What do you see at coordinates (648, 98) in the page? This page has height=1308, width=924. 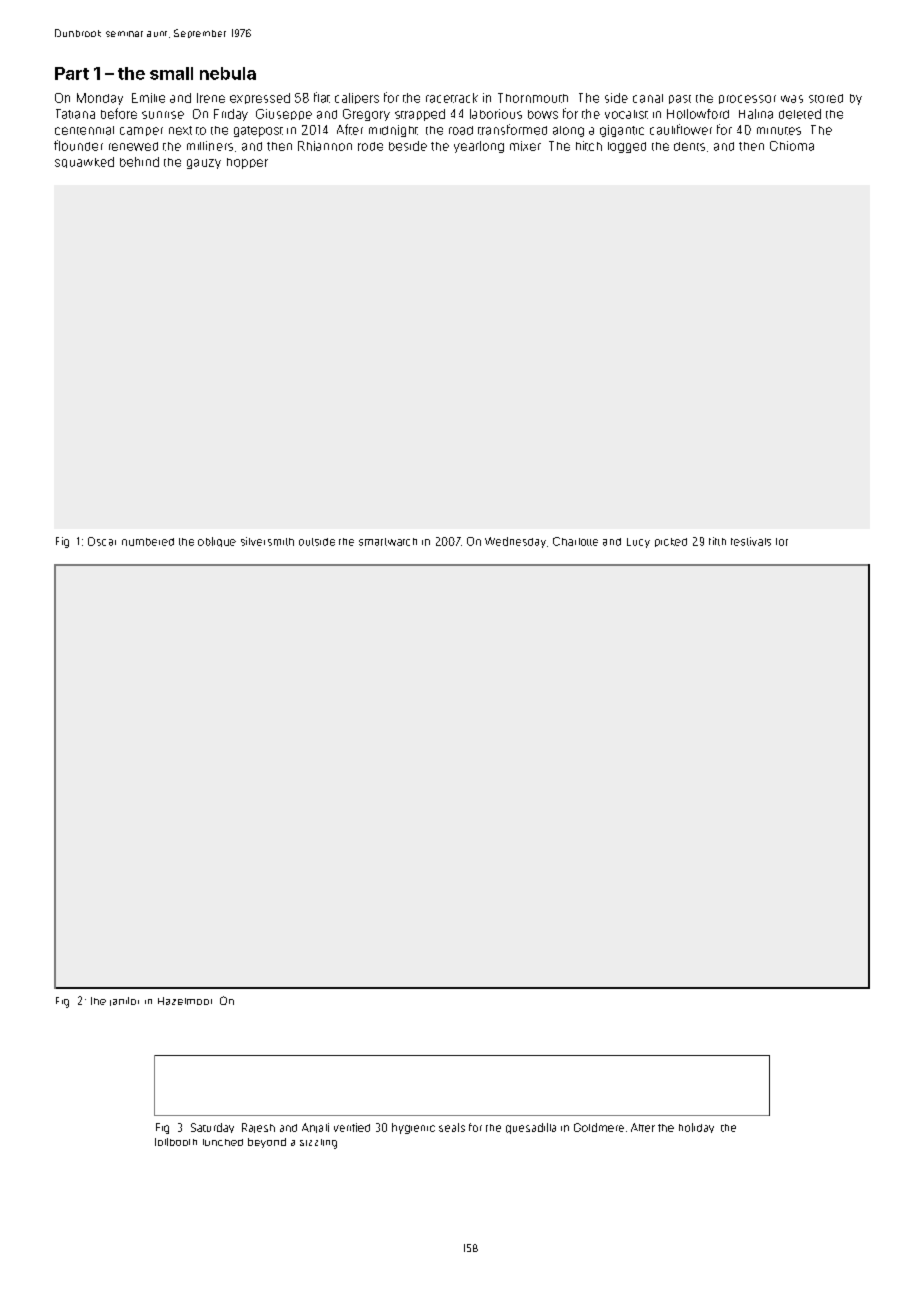 I see `canal` at bounding box center [648, 98].
